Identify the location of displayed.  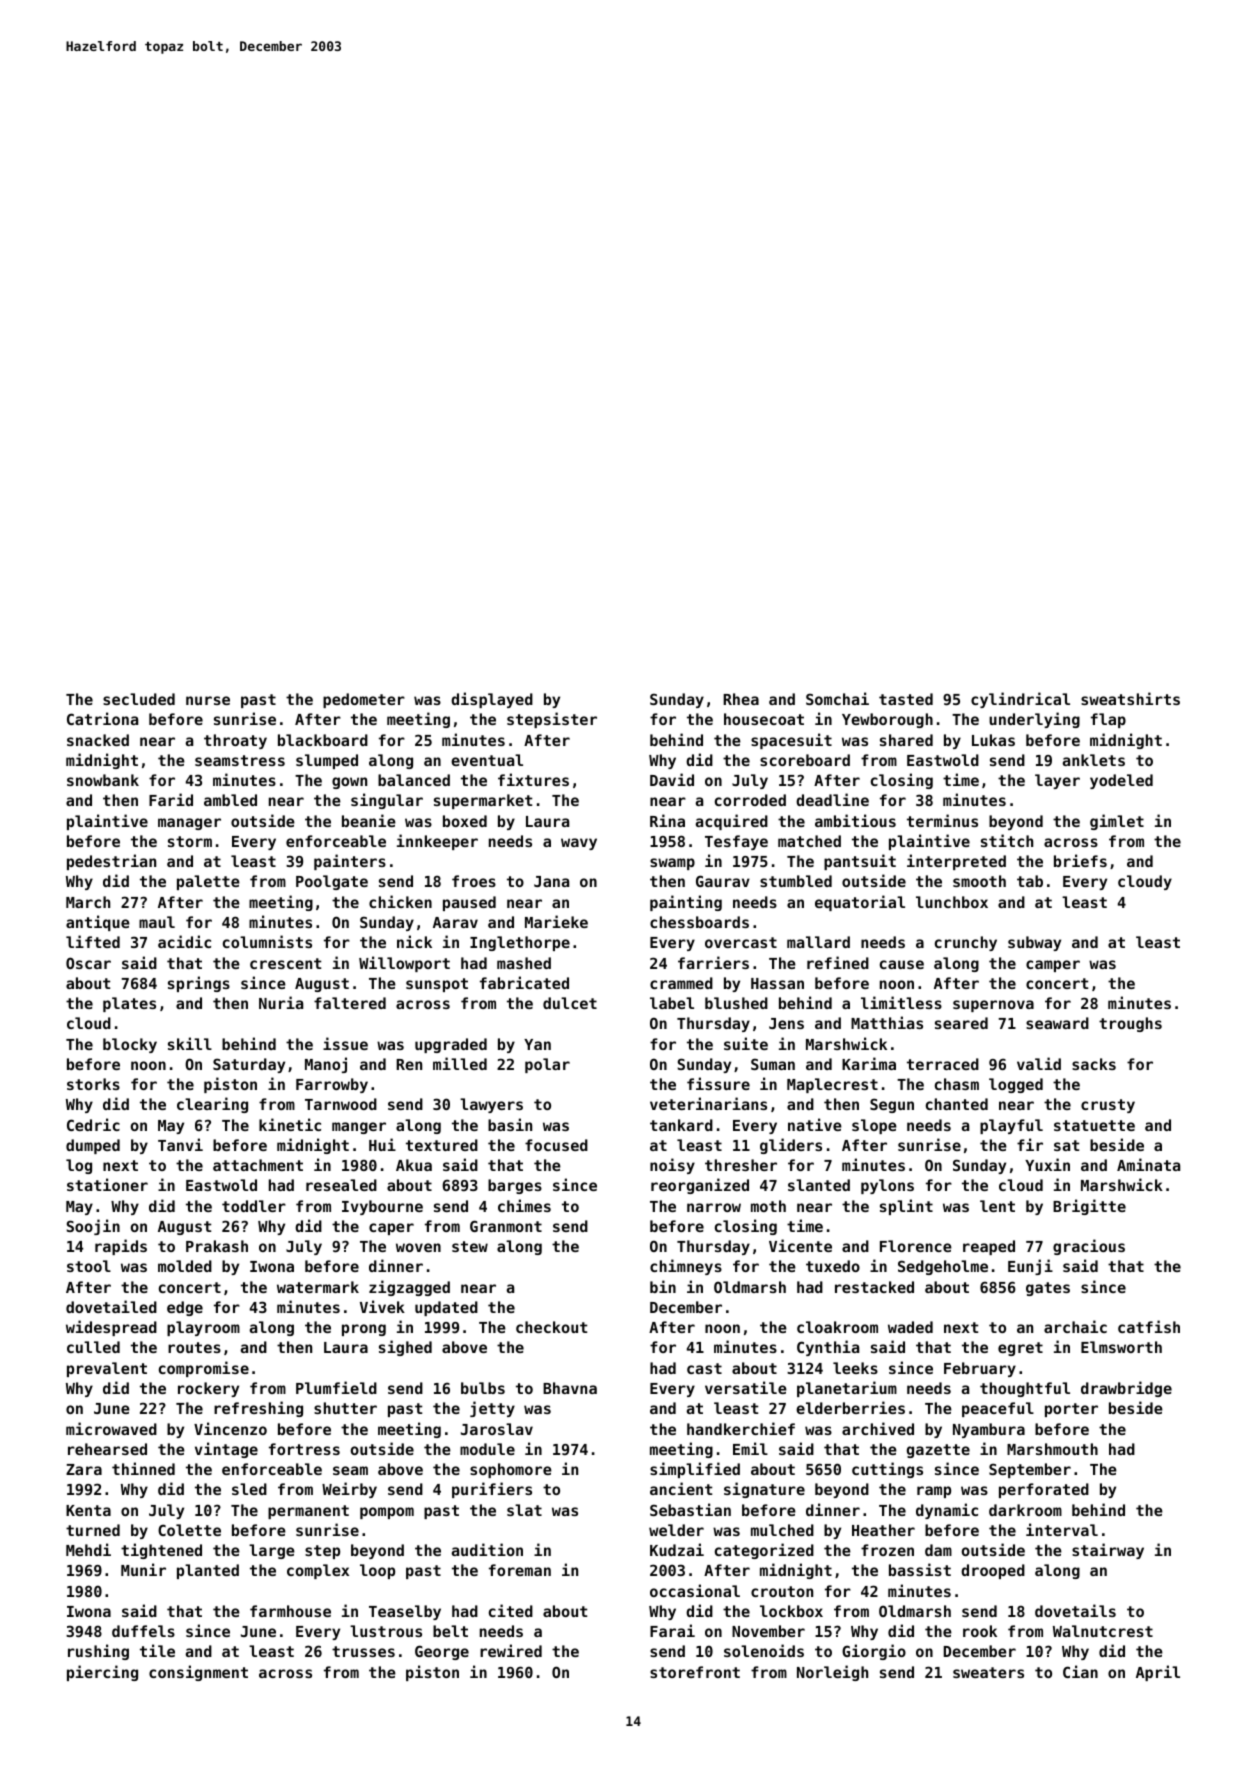
(492, 700).
